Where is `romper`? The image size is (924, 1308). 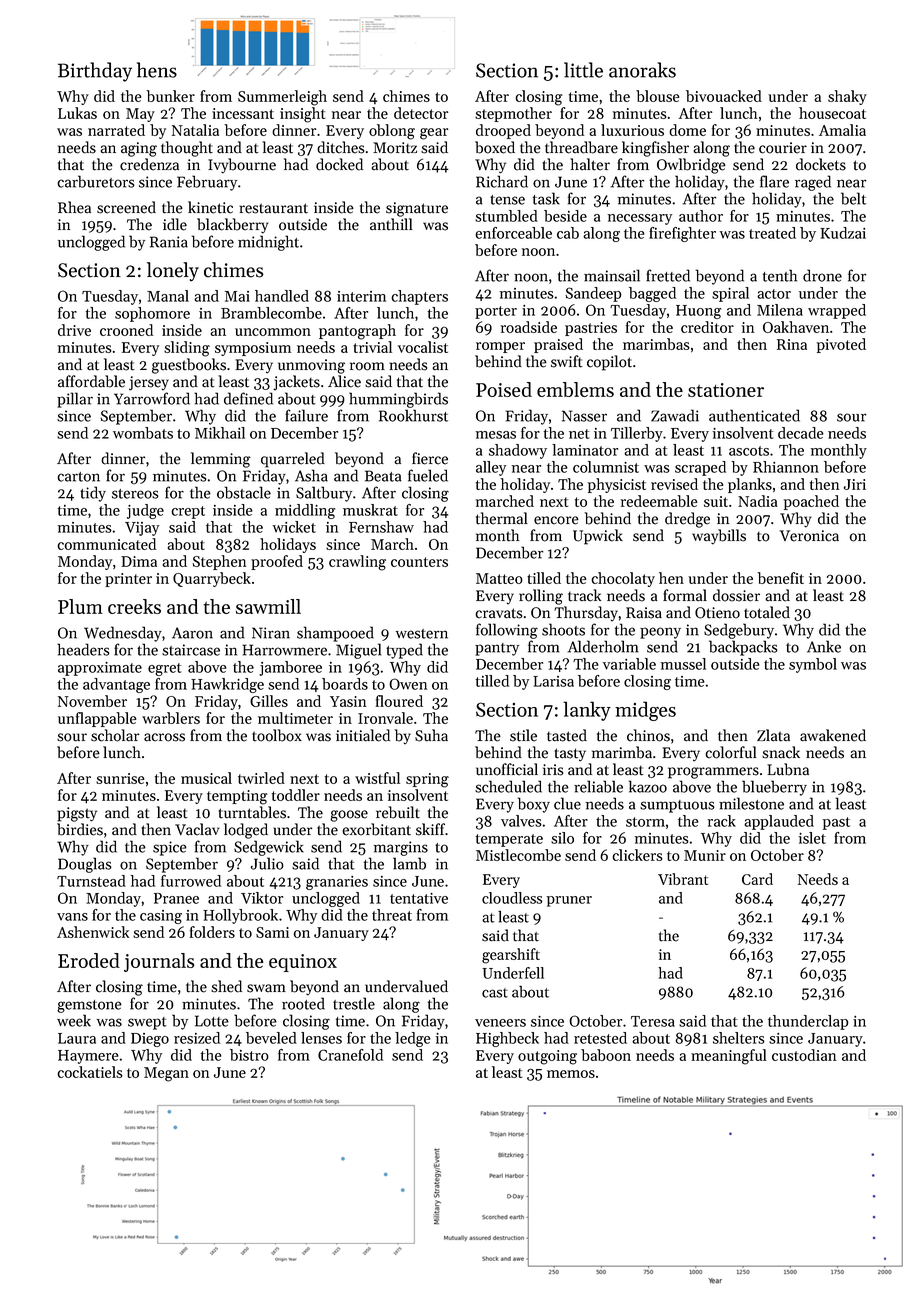
romper is located at coordinates (500, 347).
